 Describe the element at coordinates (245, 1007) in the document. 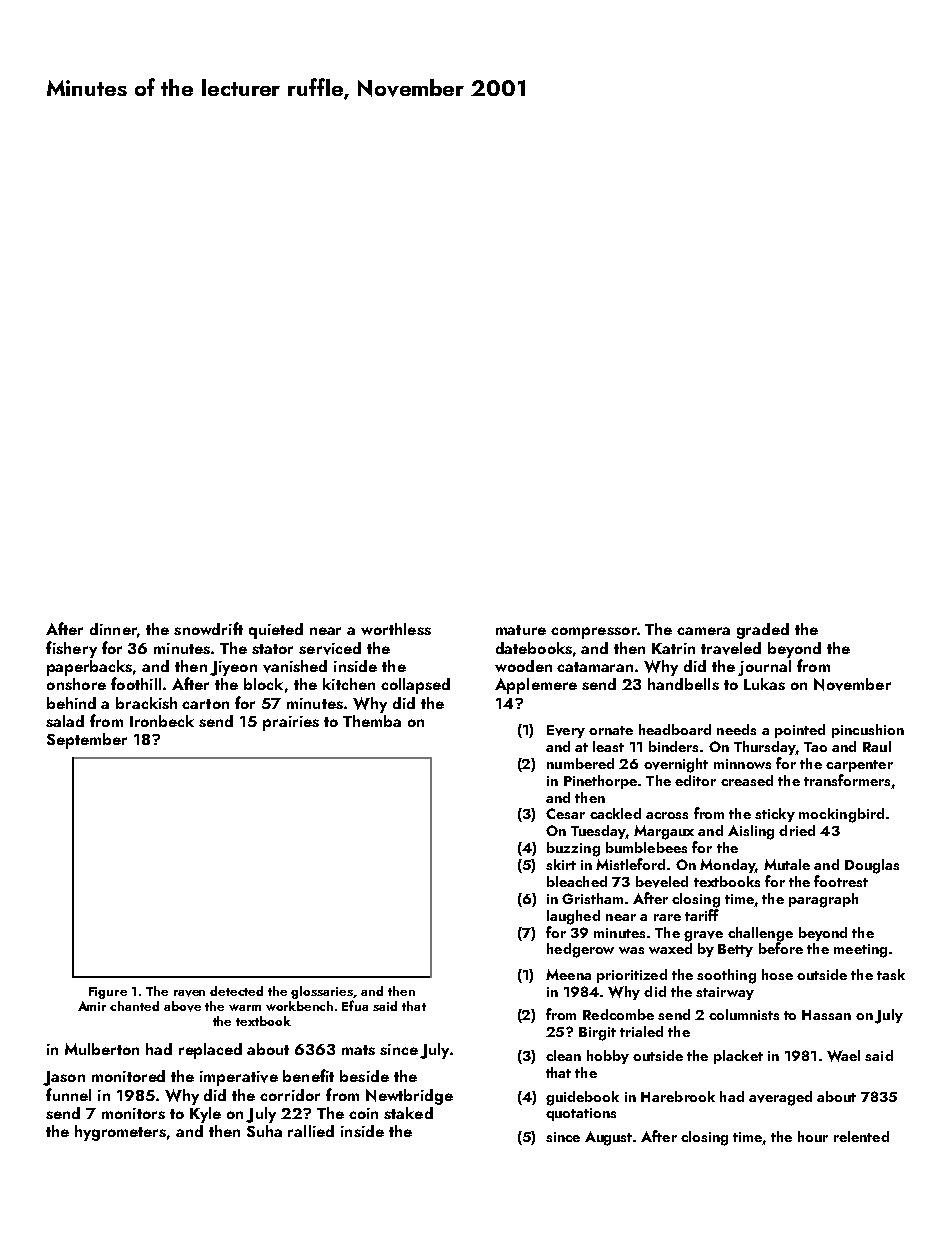

I see `warm` at that location.
